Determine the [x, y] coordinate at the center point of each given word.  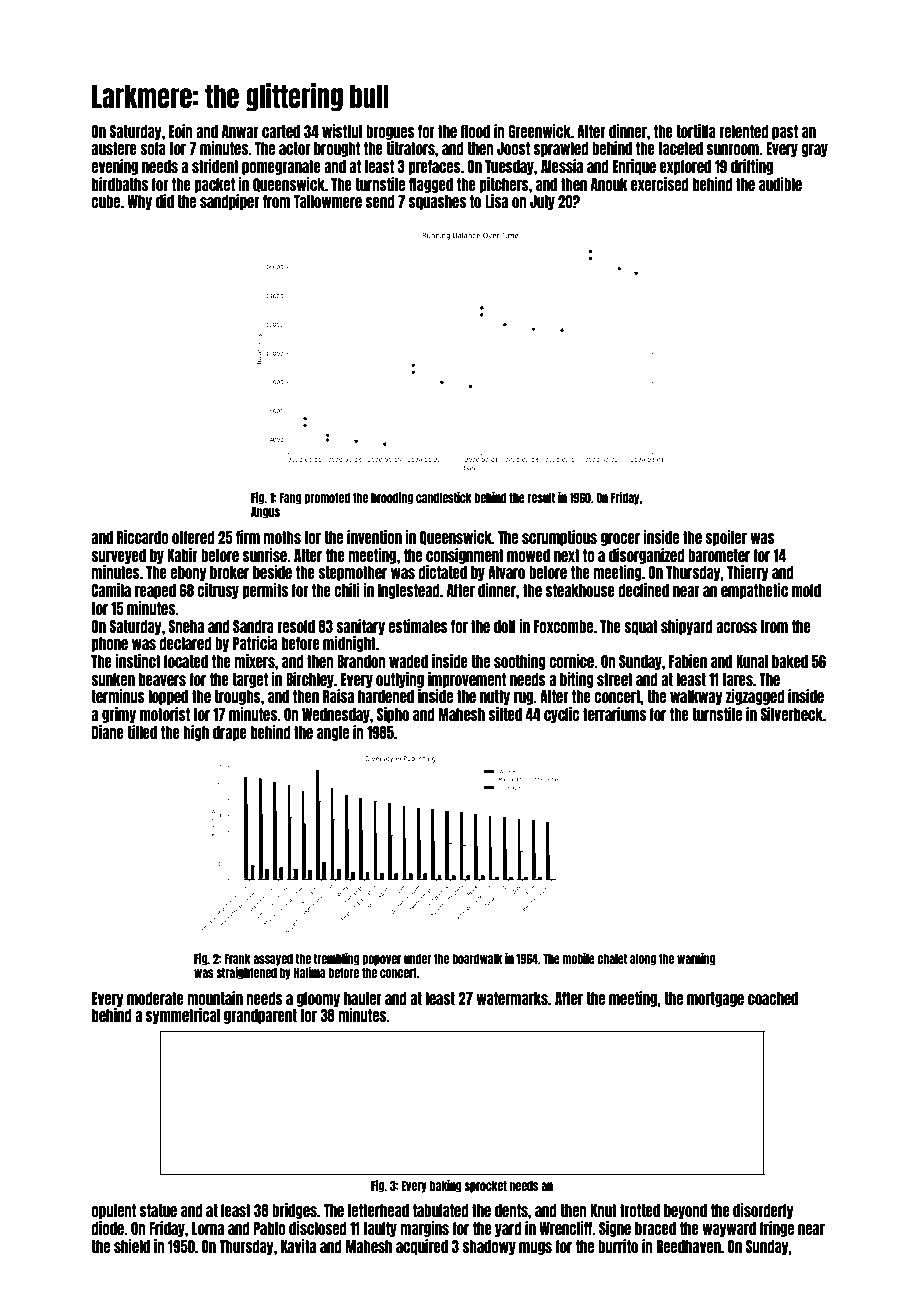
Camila [111, 590]
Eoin [181, 131]
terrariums [614, 714]
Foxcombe [563, 626]
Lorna [208, 1228]
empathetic [754, 591]
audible [780, 184]
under [418, 958]
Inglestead [409, 591]
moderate [155, 998]
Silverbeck [791, 714]
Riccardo [143, 537]
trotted [640, 1210]
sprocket [485, 1186]
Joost [513, 148]
